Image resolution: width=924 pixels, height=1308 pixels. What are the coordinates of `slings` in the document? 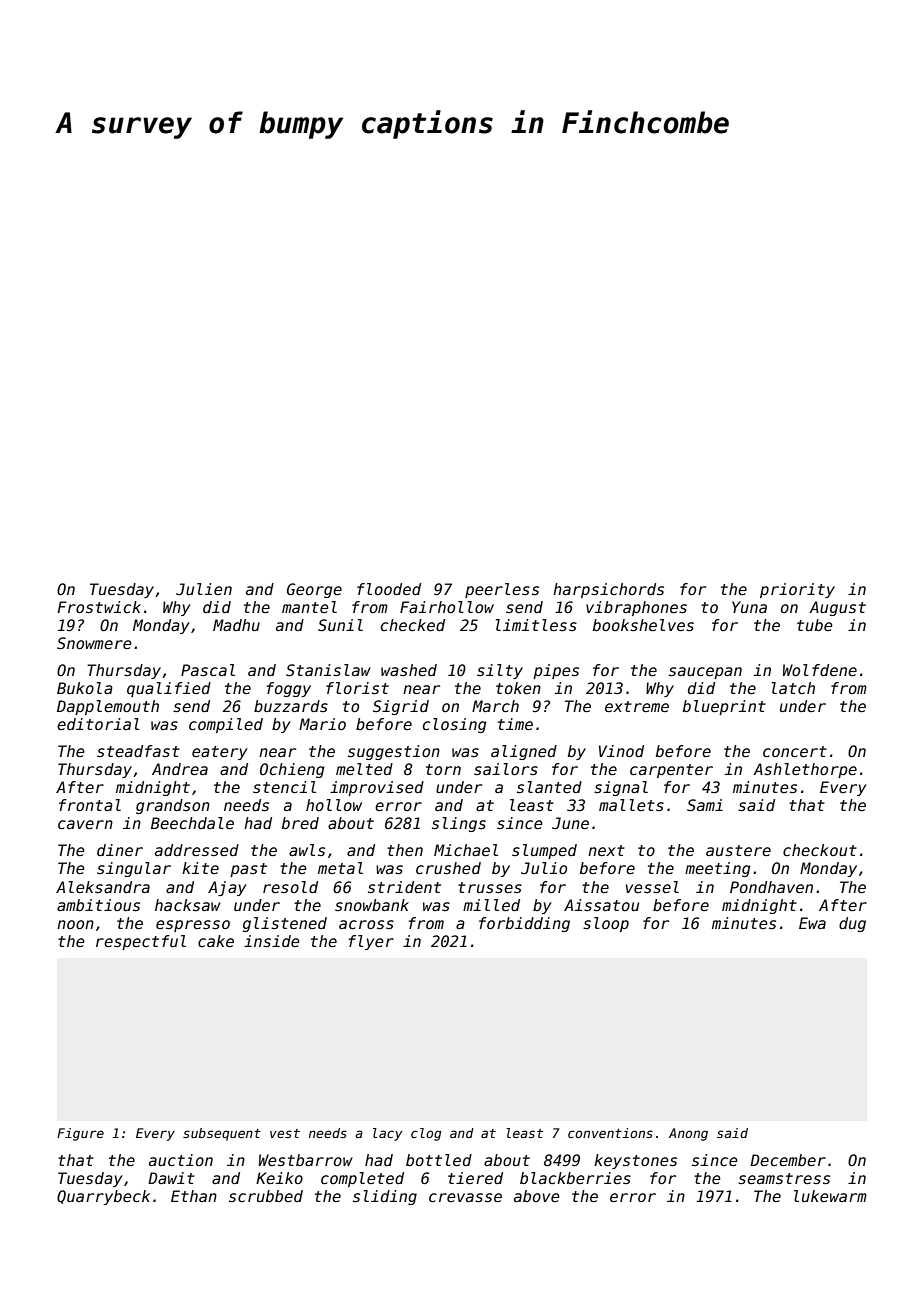 It's located at (459, 824).
